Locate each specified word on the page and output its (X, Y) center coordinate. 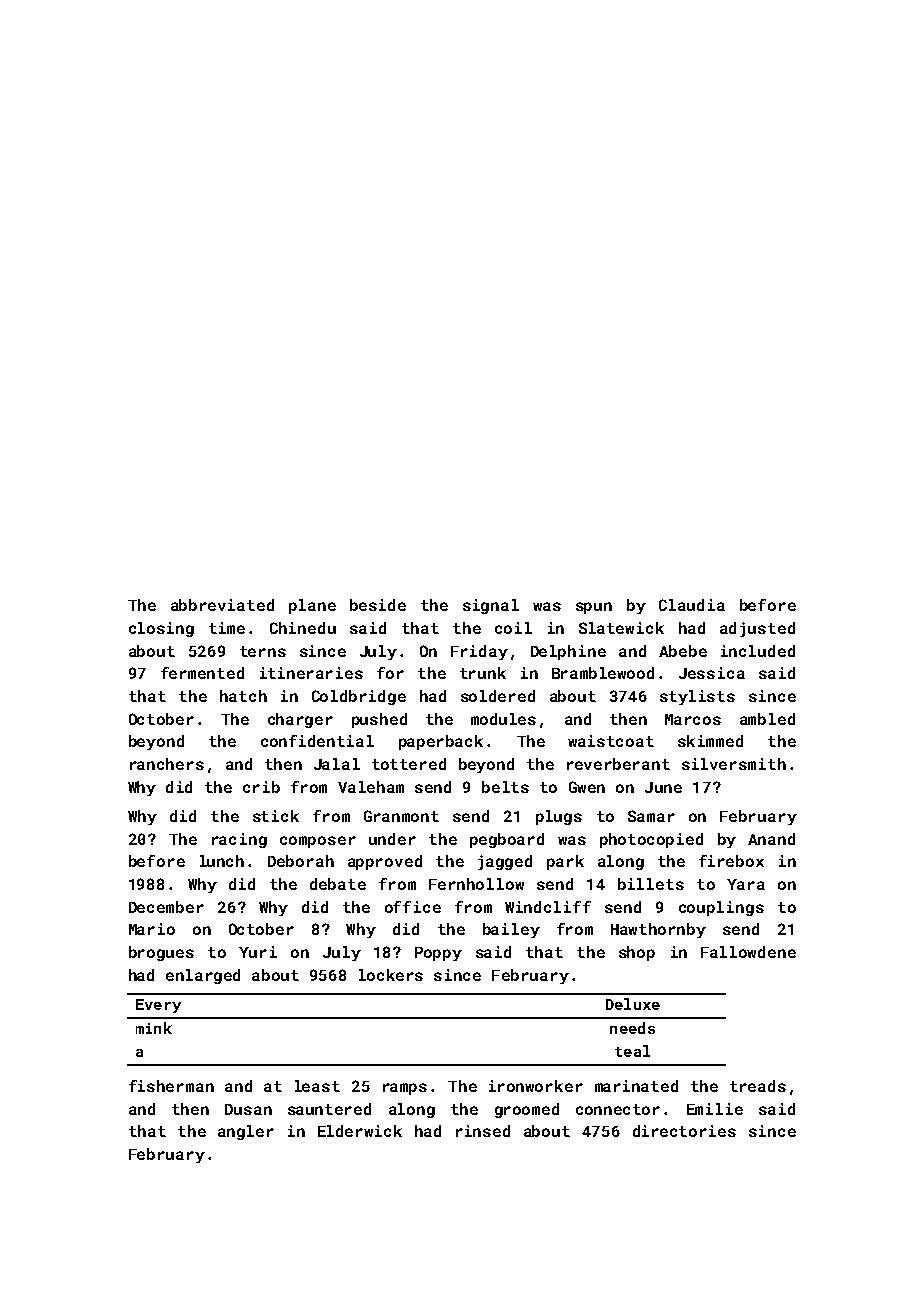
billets (651, 884)
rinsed (483, 1131)
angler (246, 1132)
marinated (636, 1086)
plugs (559, 817)
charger (300, 720)
